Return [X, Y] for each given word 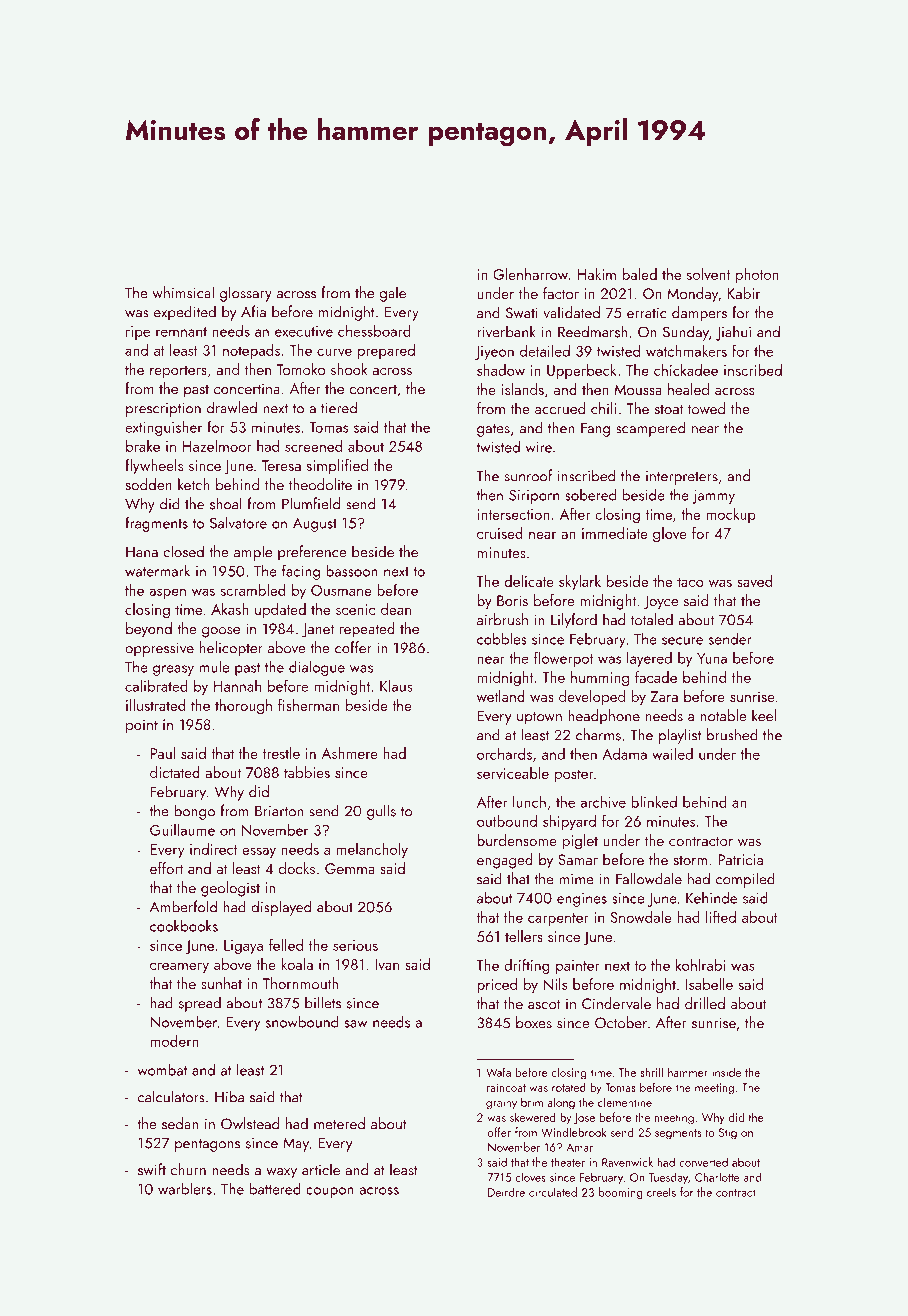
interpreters [682, 478]
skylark [580, 582]
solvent [708, 274]
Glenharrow [530, 274]
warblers [185, 1188]
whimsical [183, 292]
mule [215, 666]
